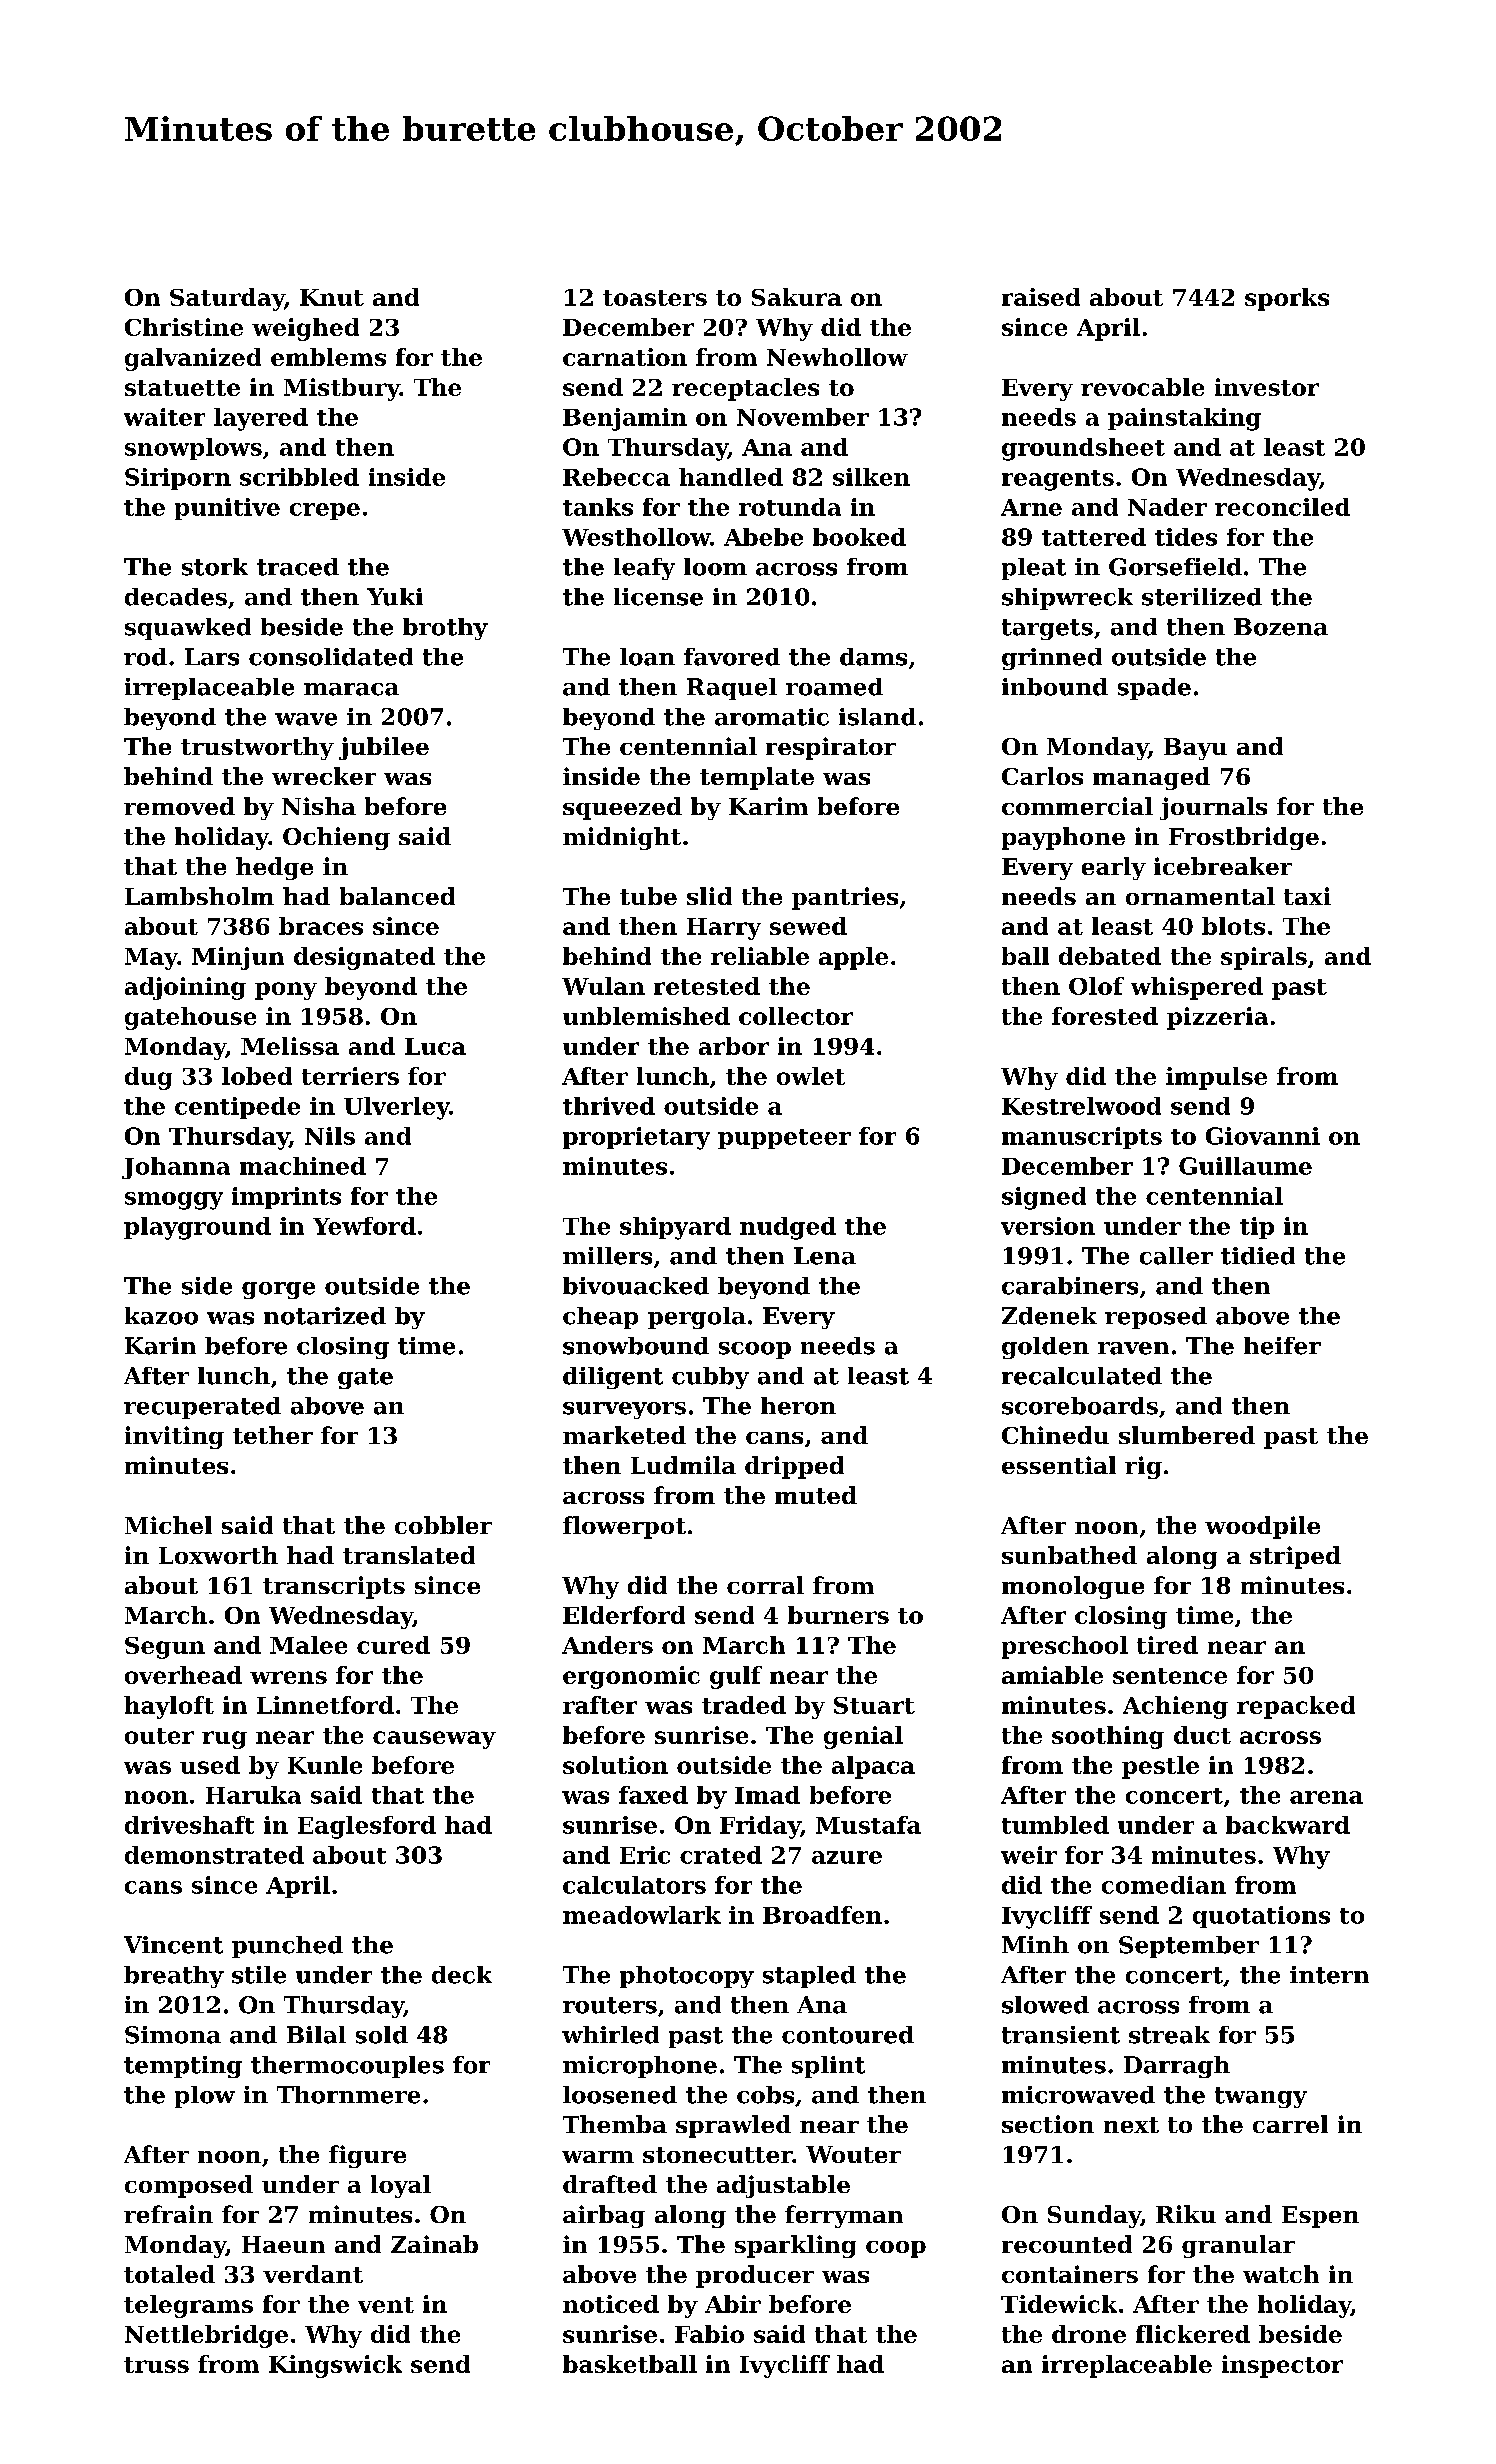 The height and width of the screenshot is (2464, 1496). What do you see at coordinates (367, 1827) in the screenshot?
I see `Eaglesford` at bounding box center [367, 1827].
